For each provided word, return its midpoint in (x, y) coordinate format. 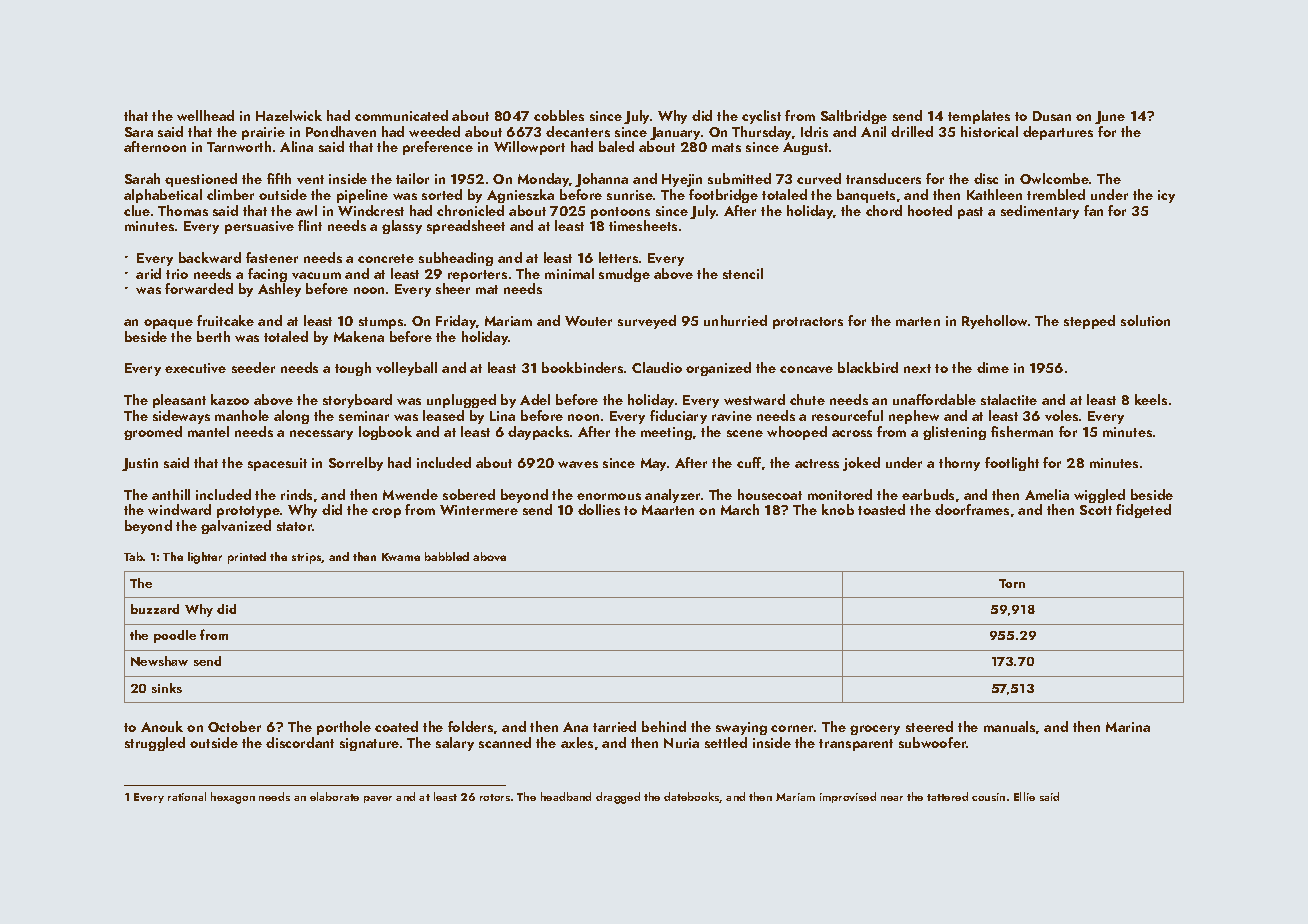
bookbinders (582, 367)
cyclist (761, 117)
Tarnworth (239, 146)
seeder (253, 367)
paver (378, 799)
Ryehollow (994, 322)
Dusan (1052, 116)
